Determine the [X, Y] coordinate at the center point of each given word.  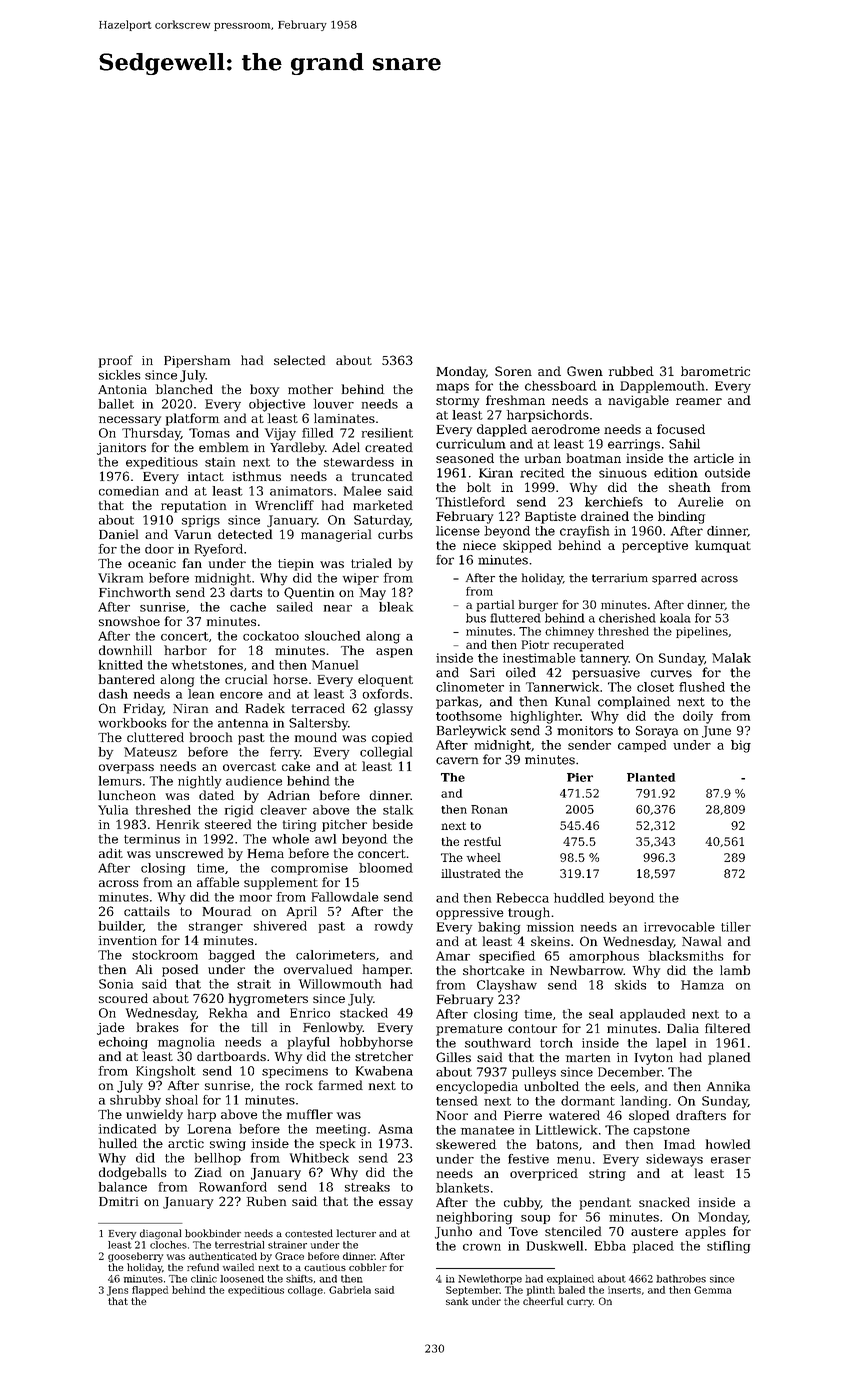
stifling [728, 1247]
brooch [211, 737]
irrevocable [679, 927]
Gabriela [350, 1290]
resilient [387, 433]
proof [116, 361]
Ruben [266, 1201]
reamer [699, 401]
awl [325, 839]
